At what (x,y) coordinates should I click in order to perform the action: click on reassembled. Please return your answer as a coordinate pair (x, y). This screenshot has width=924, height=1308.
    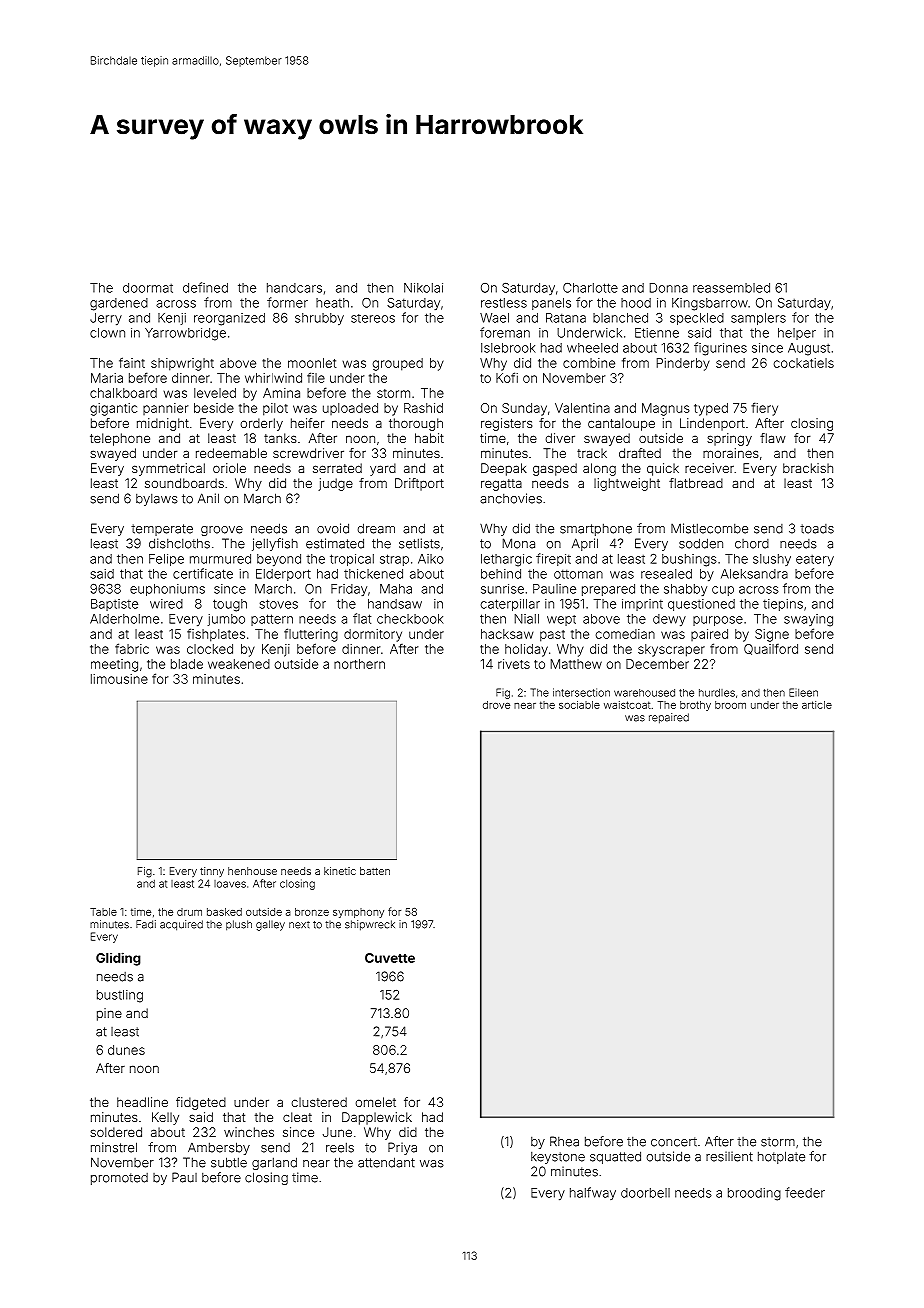
    Looking at the image, I should click on (731, 288).
